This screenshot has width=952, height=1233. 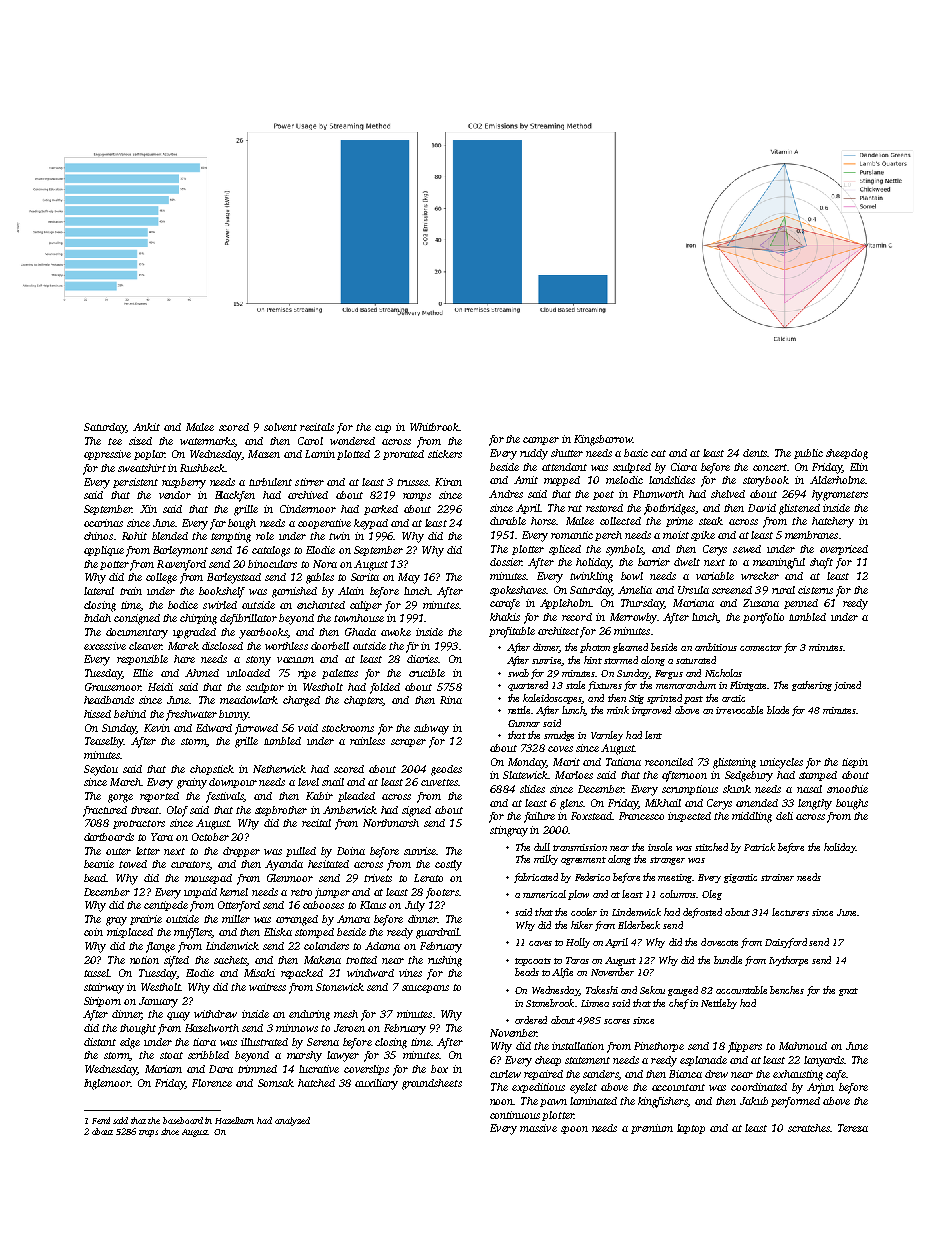 What do you see at coordinates (100, 1042) in the screenshot?
I see `distant` at bounding box center [100, 1042].
